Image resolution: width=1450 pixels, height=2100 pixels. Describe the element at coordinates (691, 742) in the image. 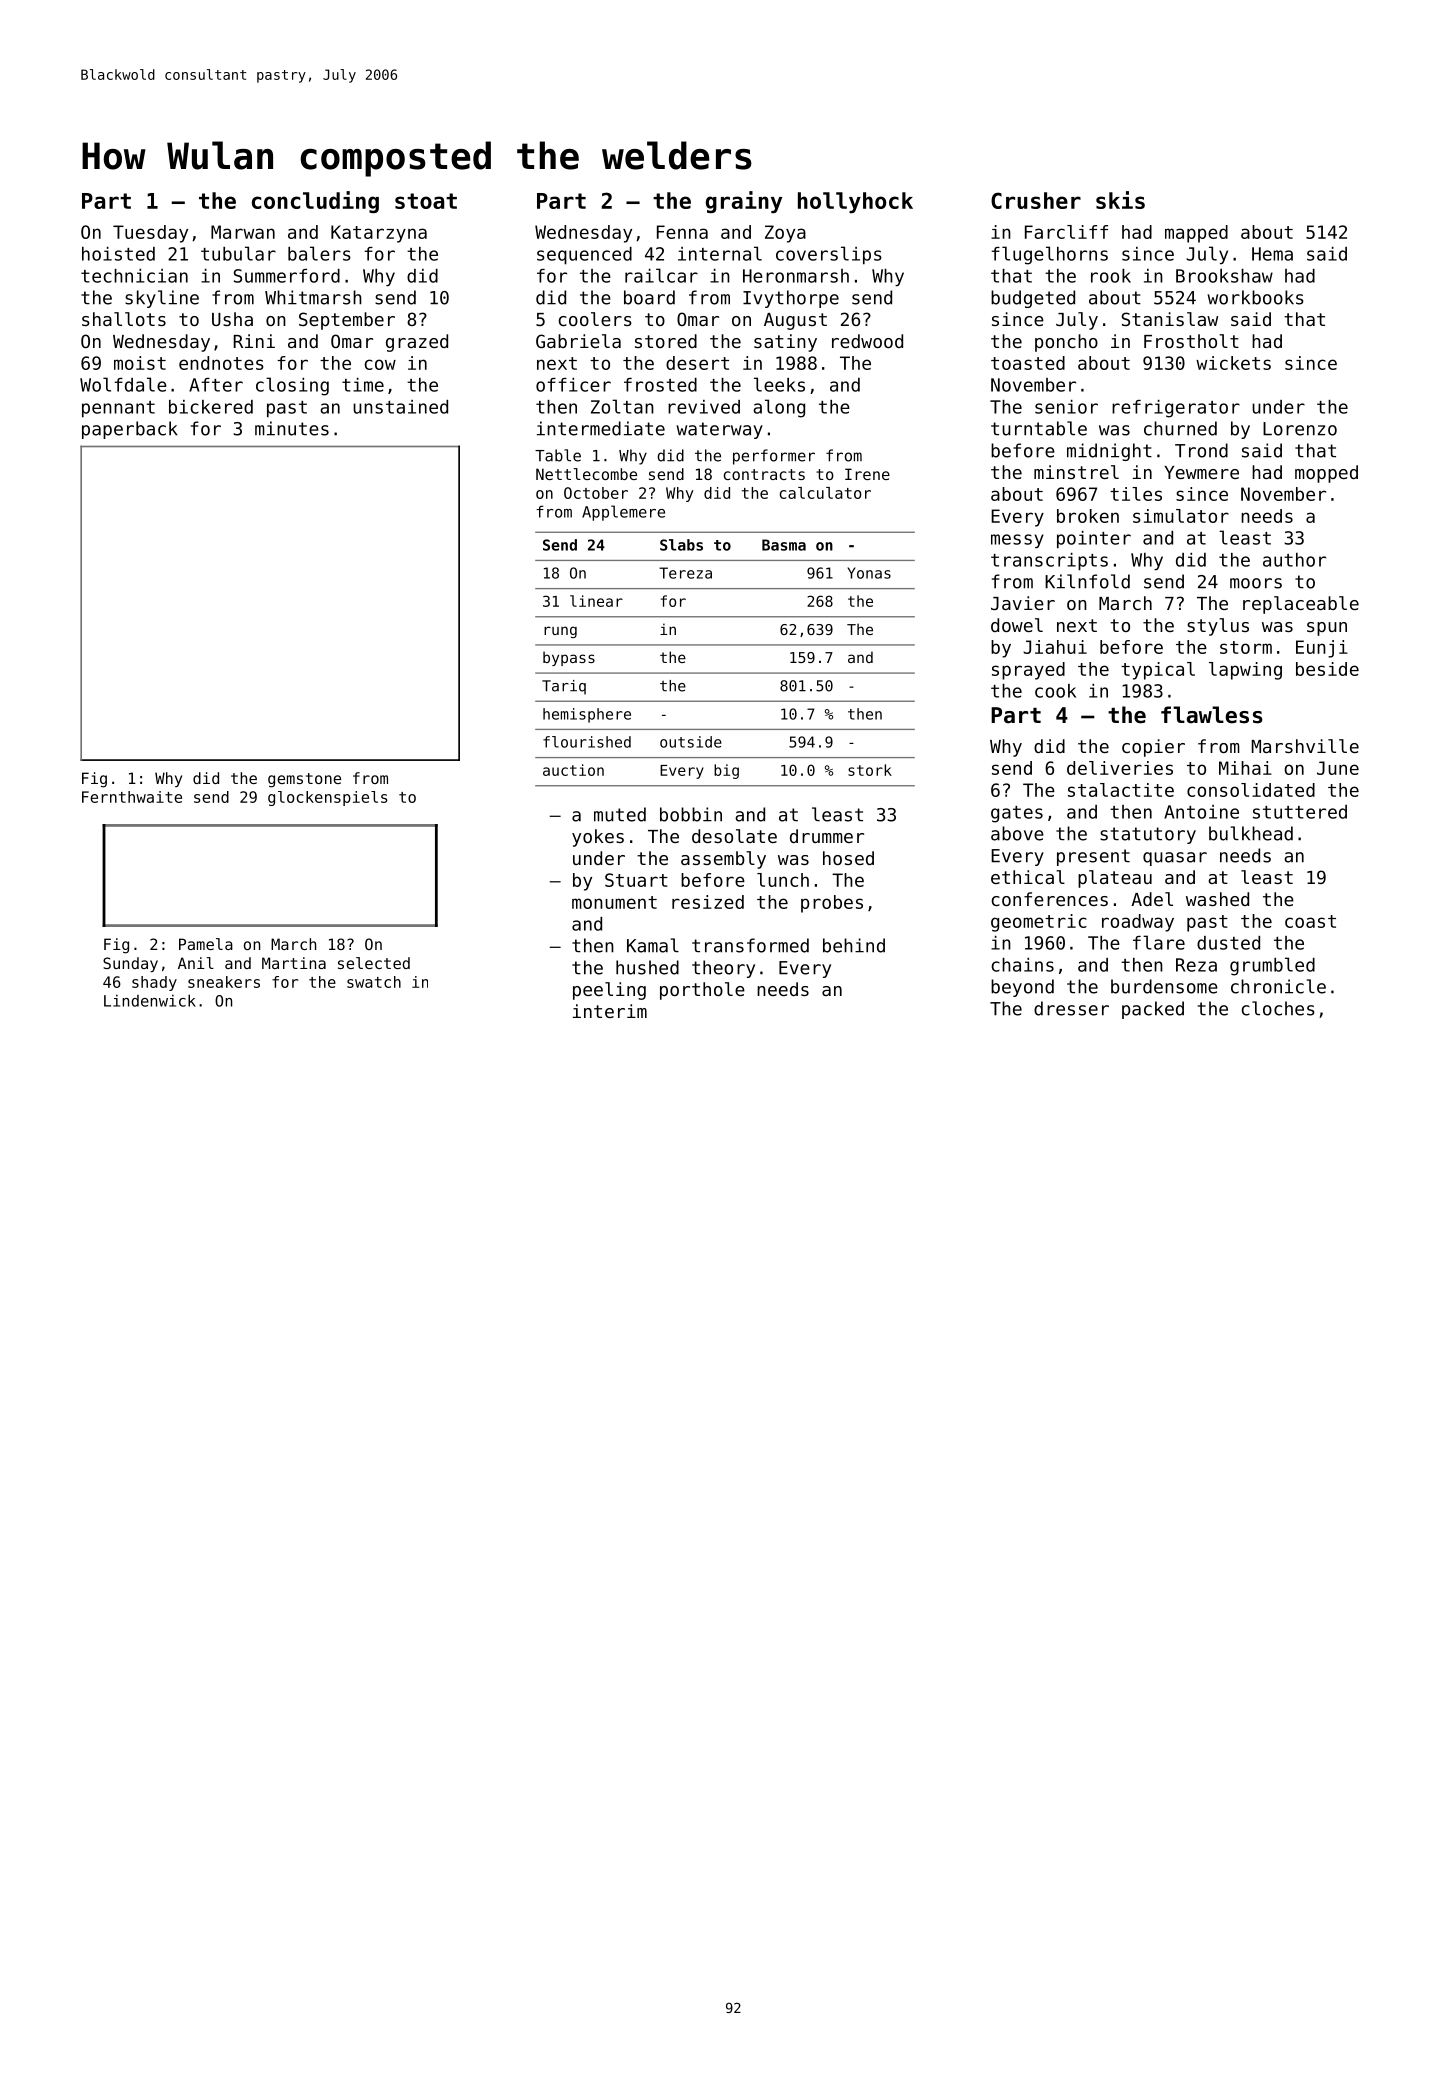

I see `outside` at that location.
